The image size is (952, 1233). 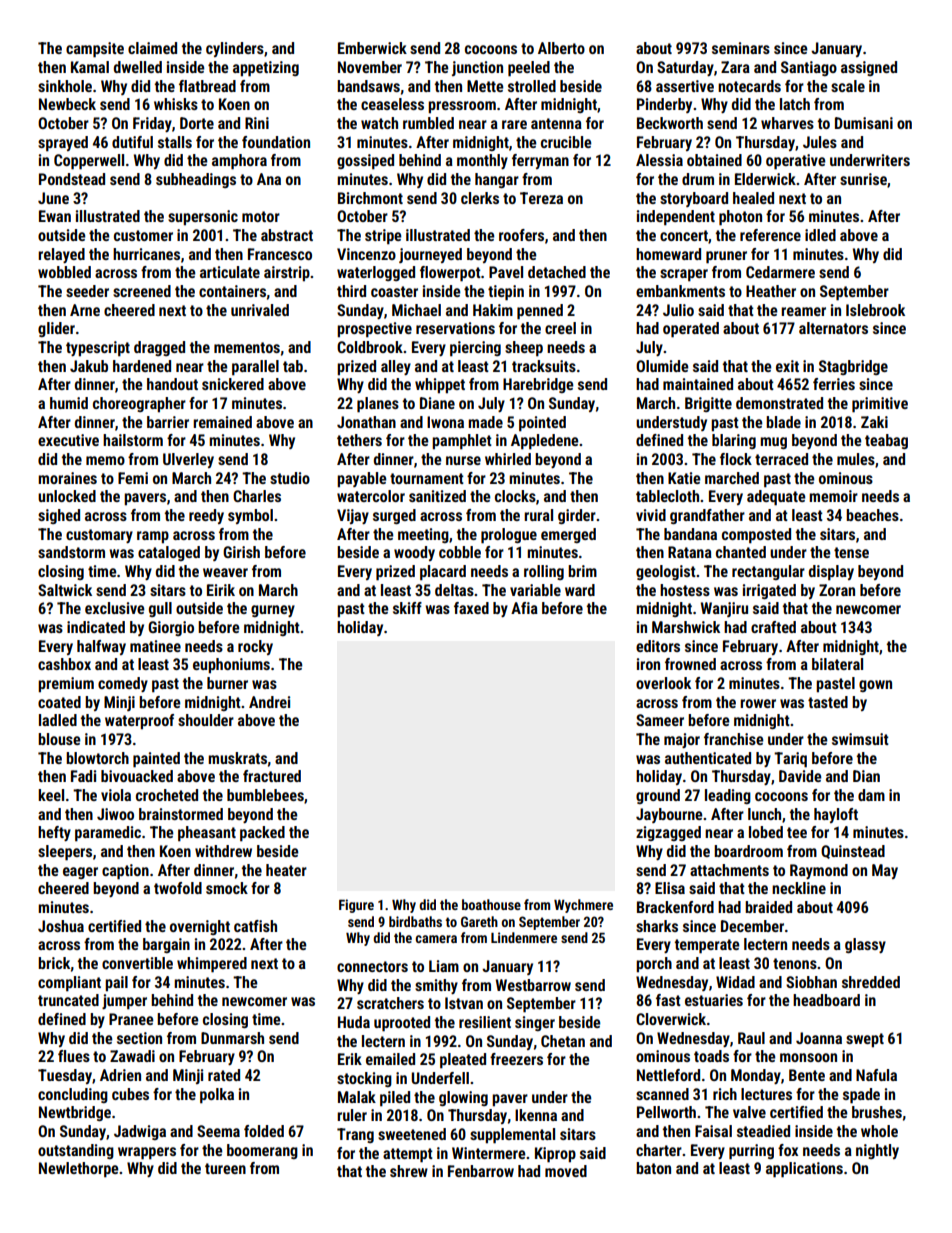 I want to click on cylinders, so click(x=235, y=49).
